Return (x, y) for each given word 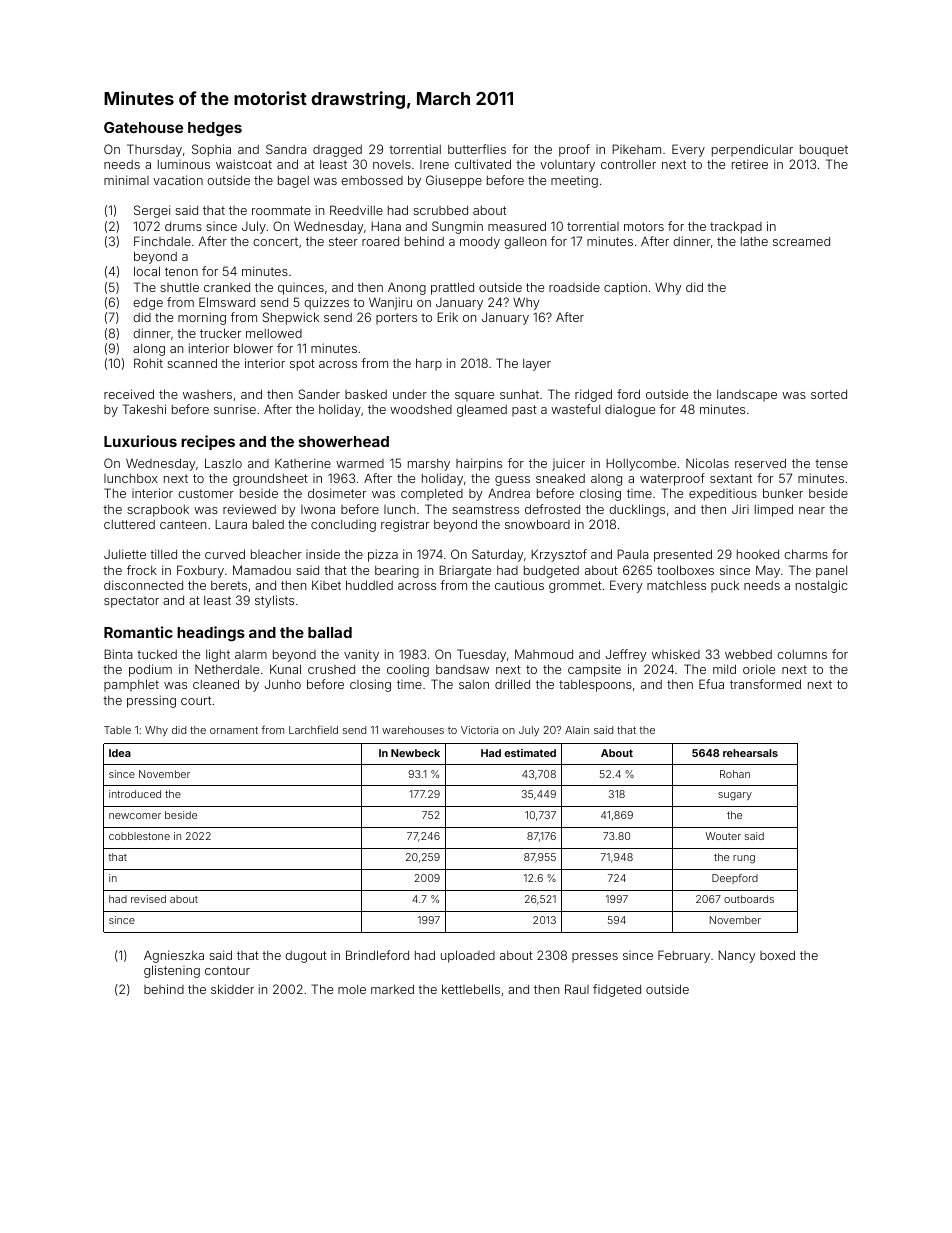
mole (352, 989)
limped (774, 510)
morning (202, 318)
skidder (232, 989)
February (684, 956)
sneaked (560, 478)
